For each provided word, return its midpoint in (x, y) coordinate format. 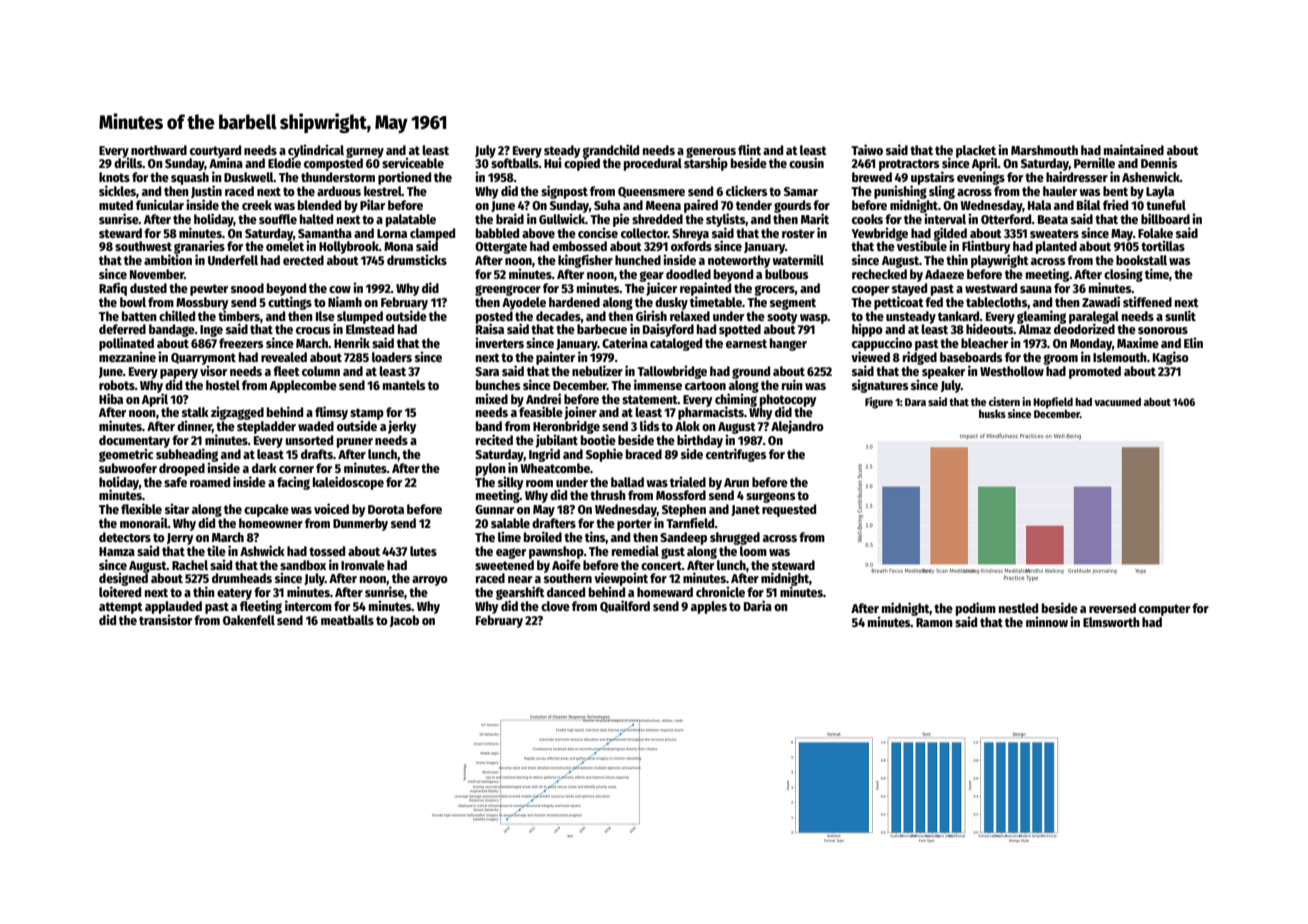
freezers (241, 343)
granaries (199, 247)
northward (159, 150)
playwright (1000, 261)
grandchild (610, 151)
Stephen (684, 510)
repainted (705, 289)
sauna (1036, 289)
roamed (210, 482)
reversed (1112, 608)
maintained (1134, 149)
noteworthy (739, 261)
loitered (120, 591)
